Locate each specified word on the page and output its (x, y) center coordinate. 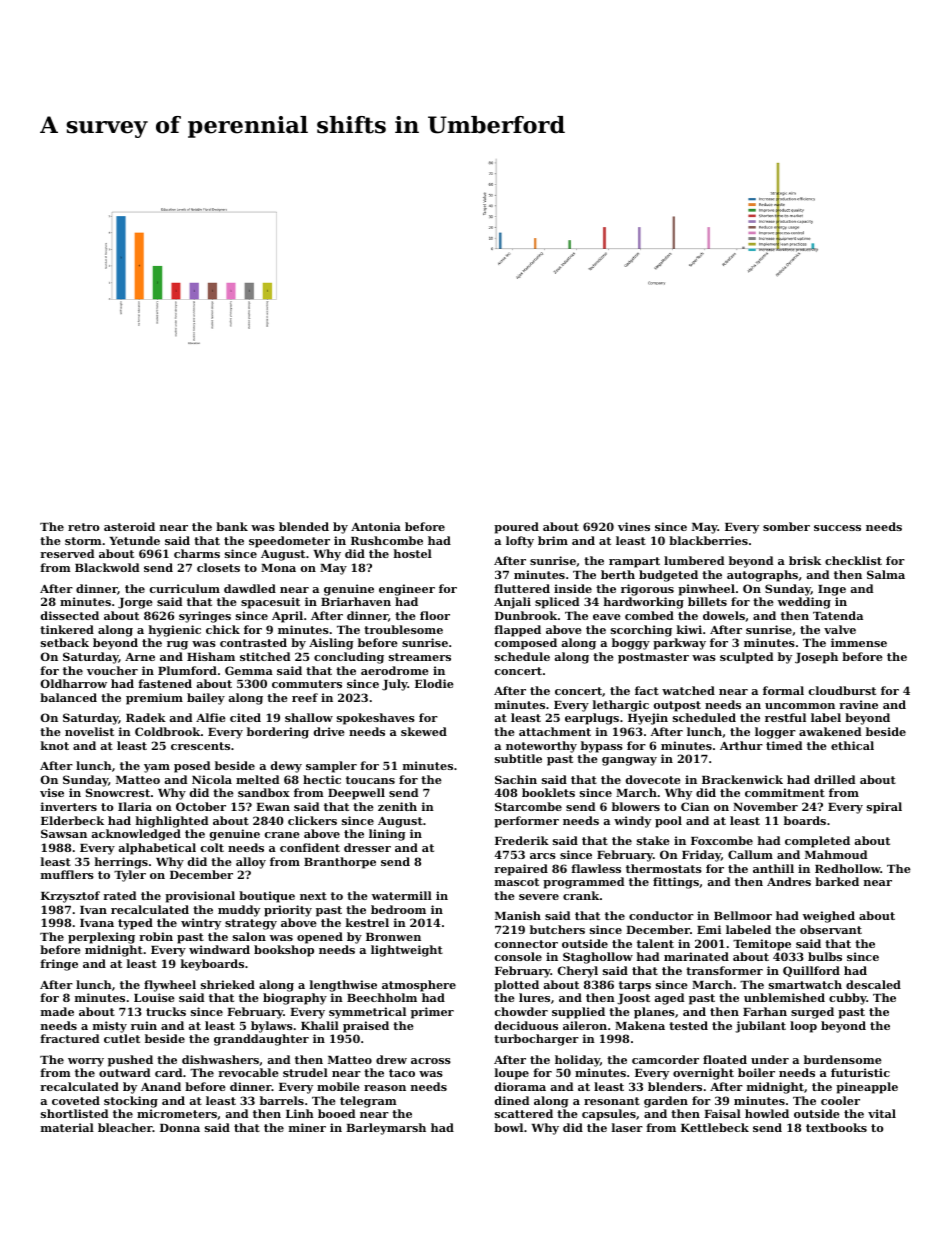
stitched (265, 656)
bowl (508, 1127)
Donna (180, 1128)
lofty (520, 542)
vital (882, 1113)
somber (786, 526)
